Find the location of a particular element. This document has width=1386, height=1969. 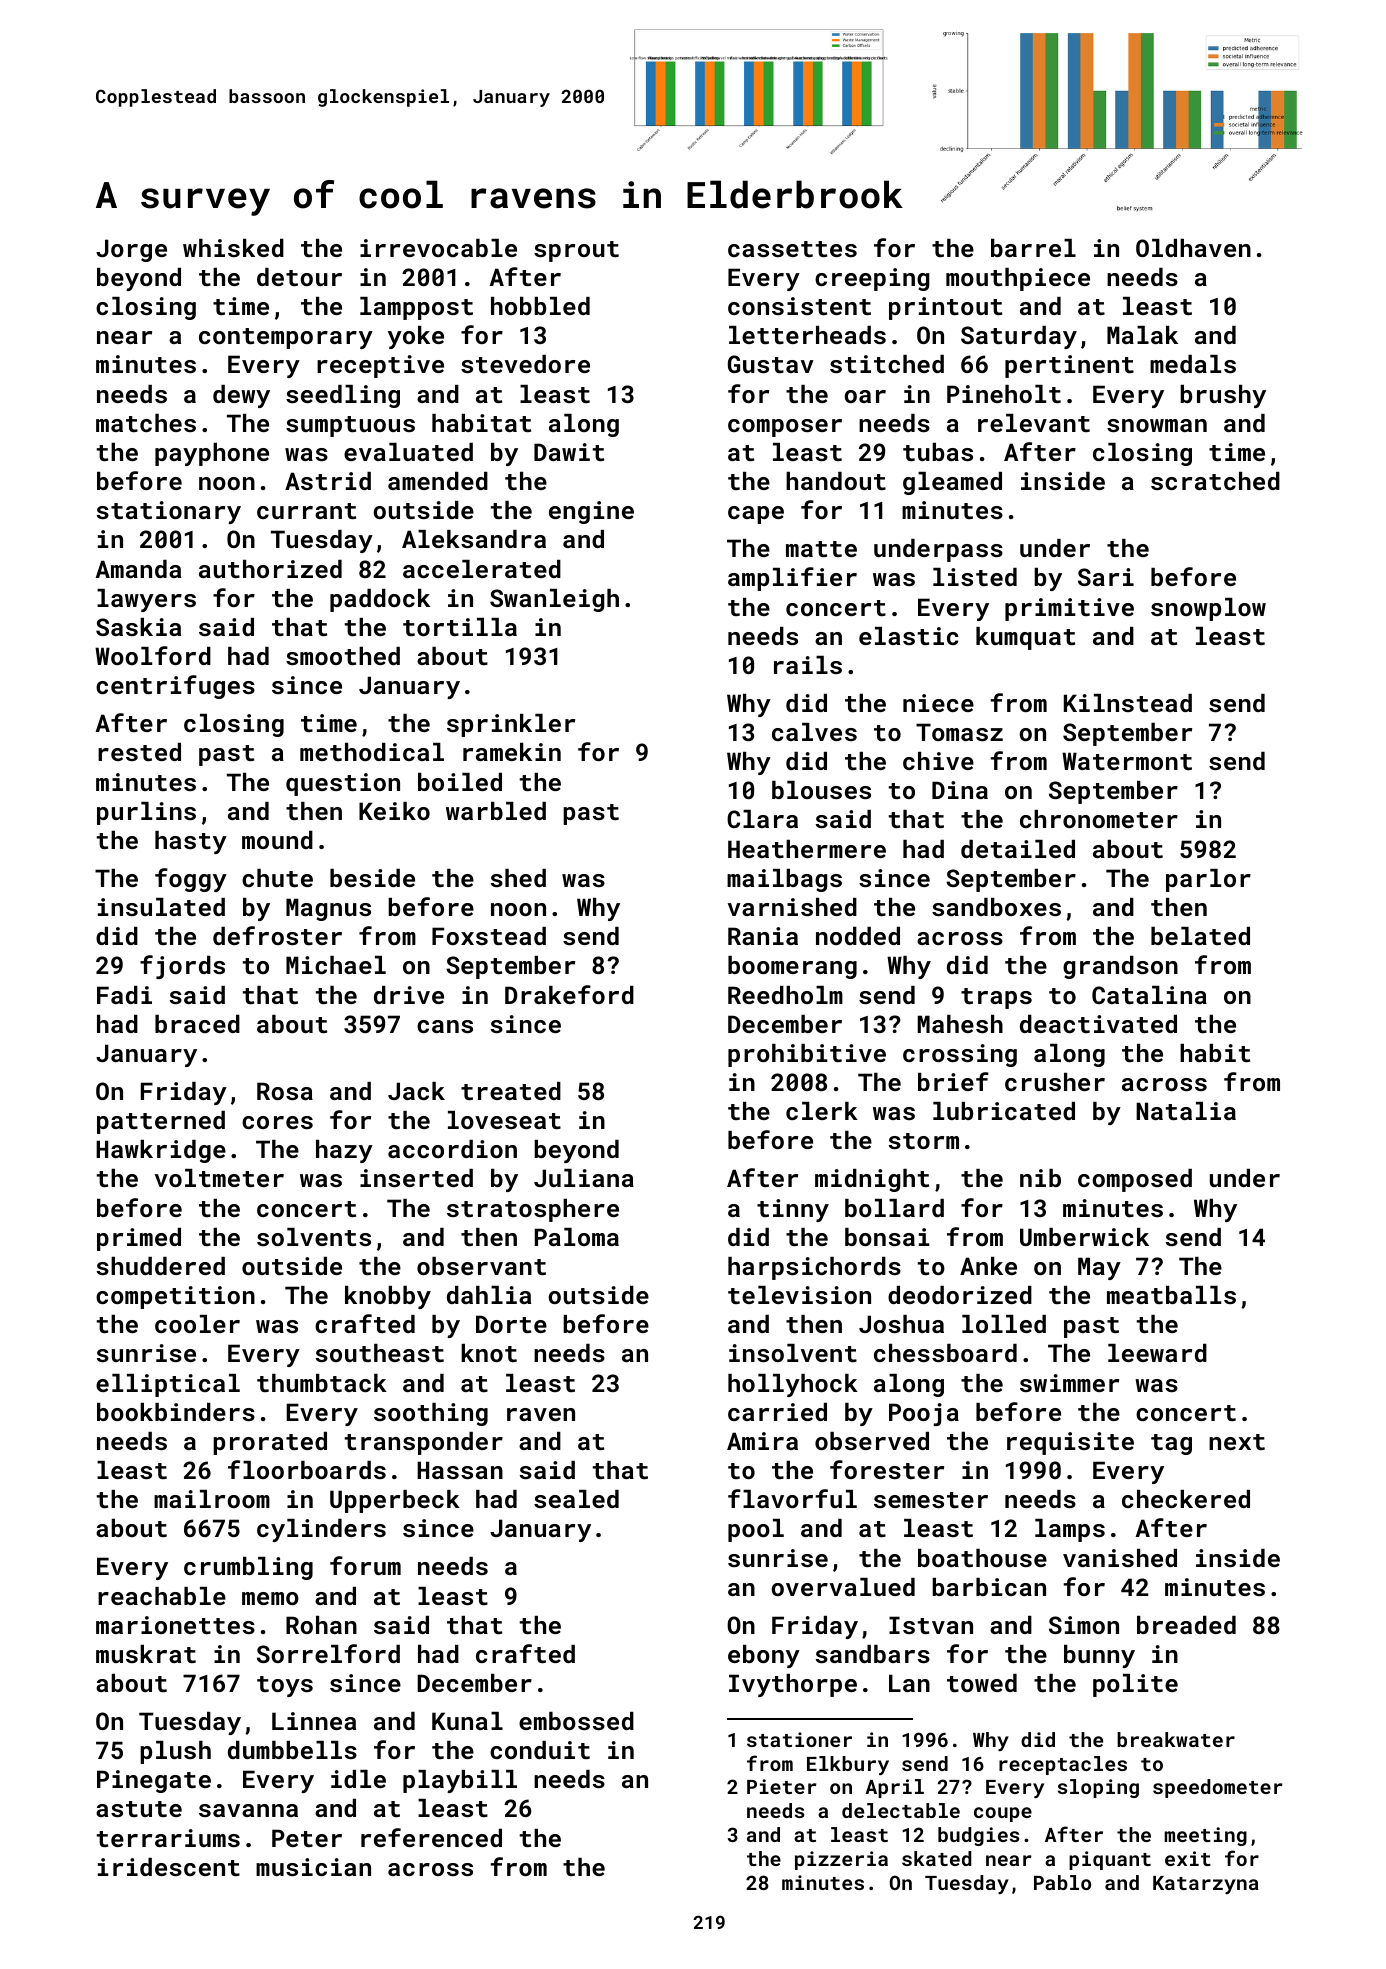

snowman is located at coordinates (1157, 425).
